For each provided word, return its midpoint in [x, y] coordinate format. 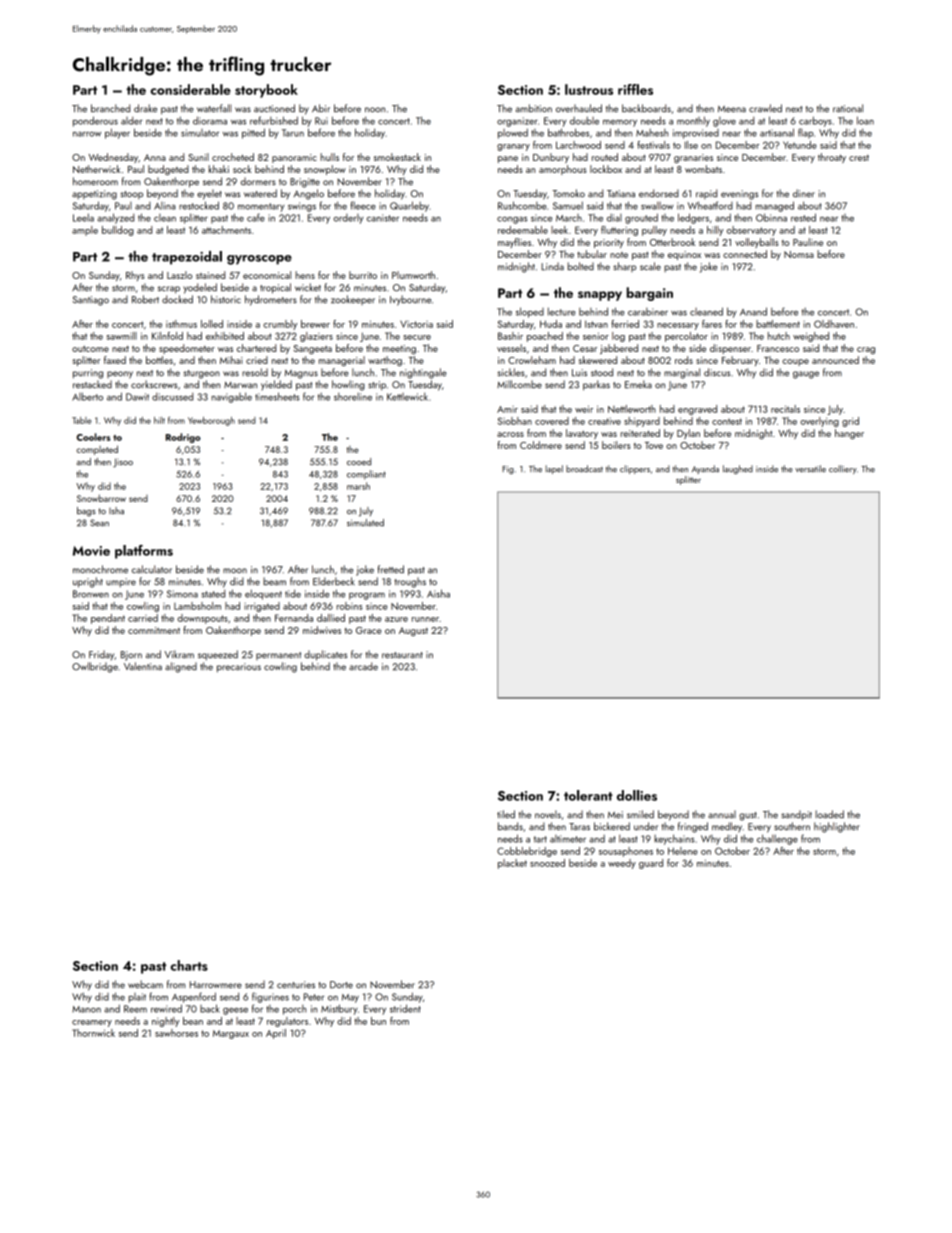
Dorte [341, 985]
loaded [830, 814]
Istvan [596, 324]
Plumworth [413, 275]
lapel [554, 469]
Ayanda [705, 469]
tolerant [588, 795]
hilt [159, 420]
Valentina [143, 666]
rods [684, 360]
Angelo [309, 194]
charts [189, 965]
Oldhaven [834, 324]
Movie [91, 551]
